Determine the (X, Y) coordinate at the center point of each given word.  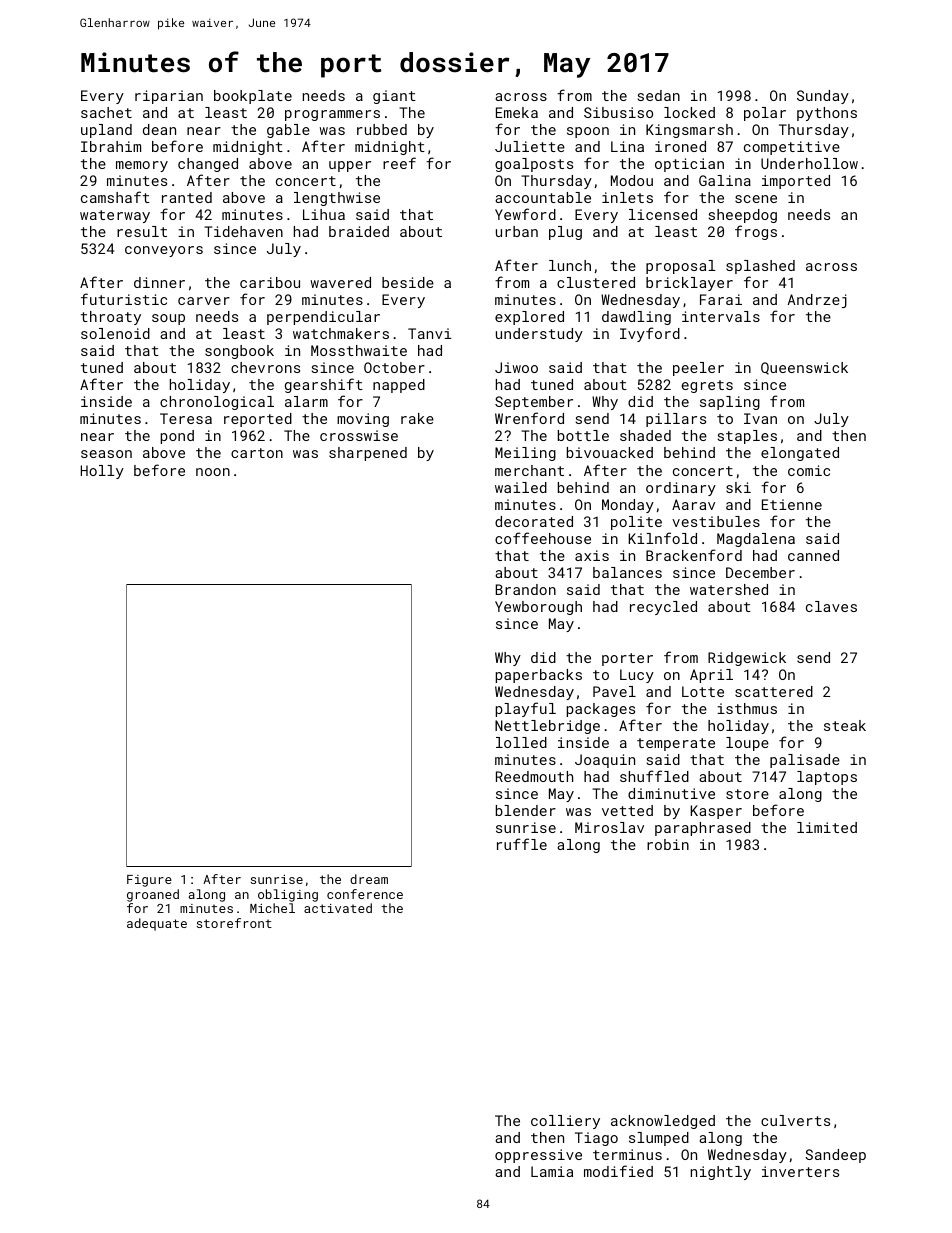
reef (399, 163)
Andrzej (817, 301)
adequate (157, 924)
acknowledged (663, 1122)
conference (365, 894)
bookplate (253, 97)
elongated (800, 454)
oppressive (538, 1156)
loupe (747, 744)
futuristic (124, 299)
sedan (659, 95)
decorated (534, 521)
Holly (102, 472)
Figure (149, 881)
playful (526, 709)
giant (394, 97)
